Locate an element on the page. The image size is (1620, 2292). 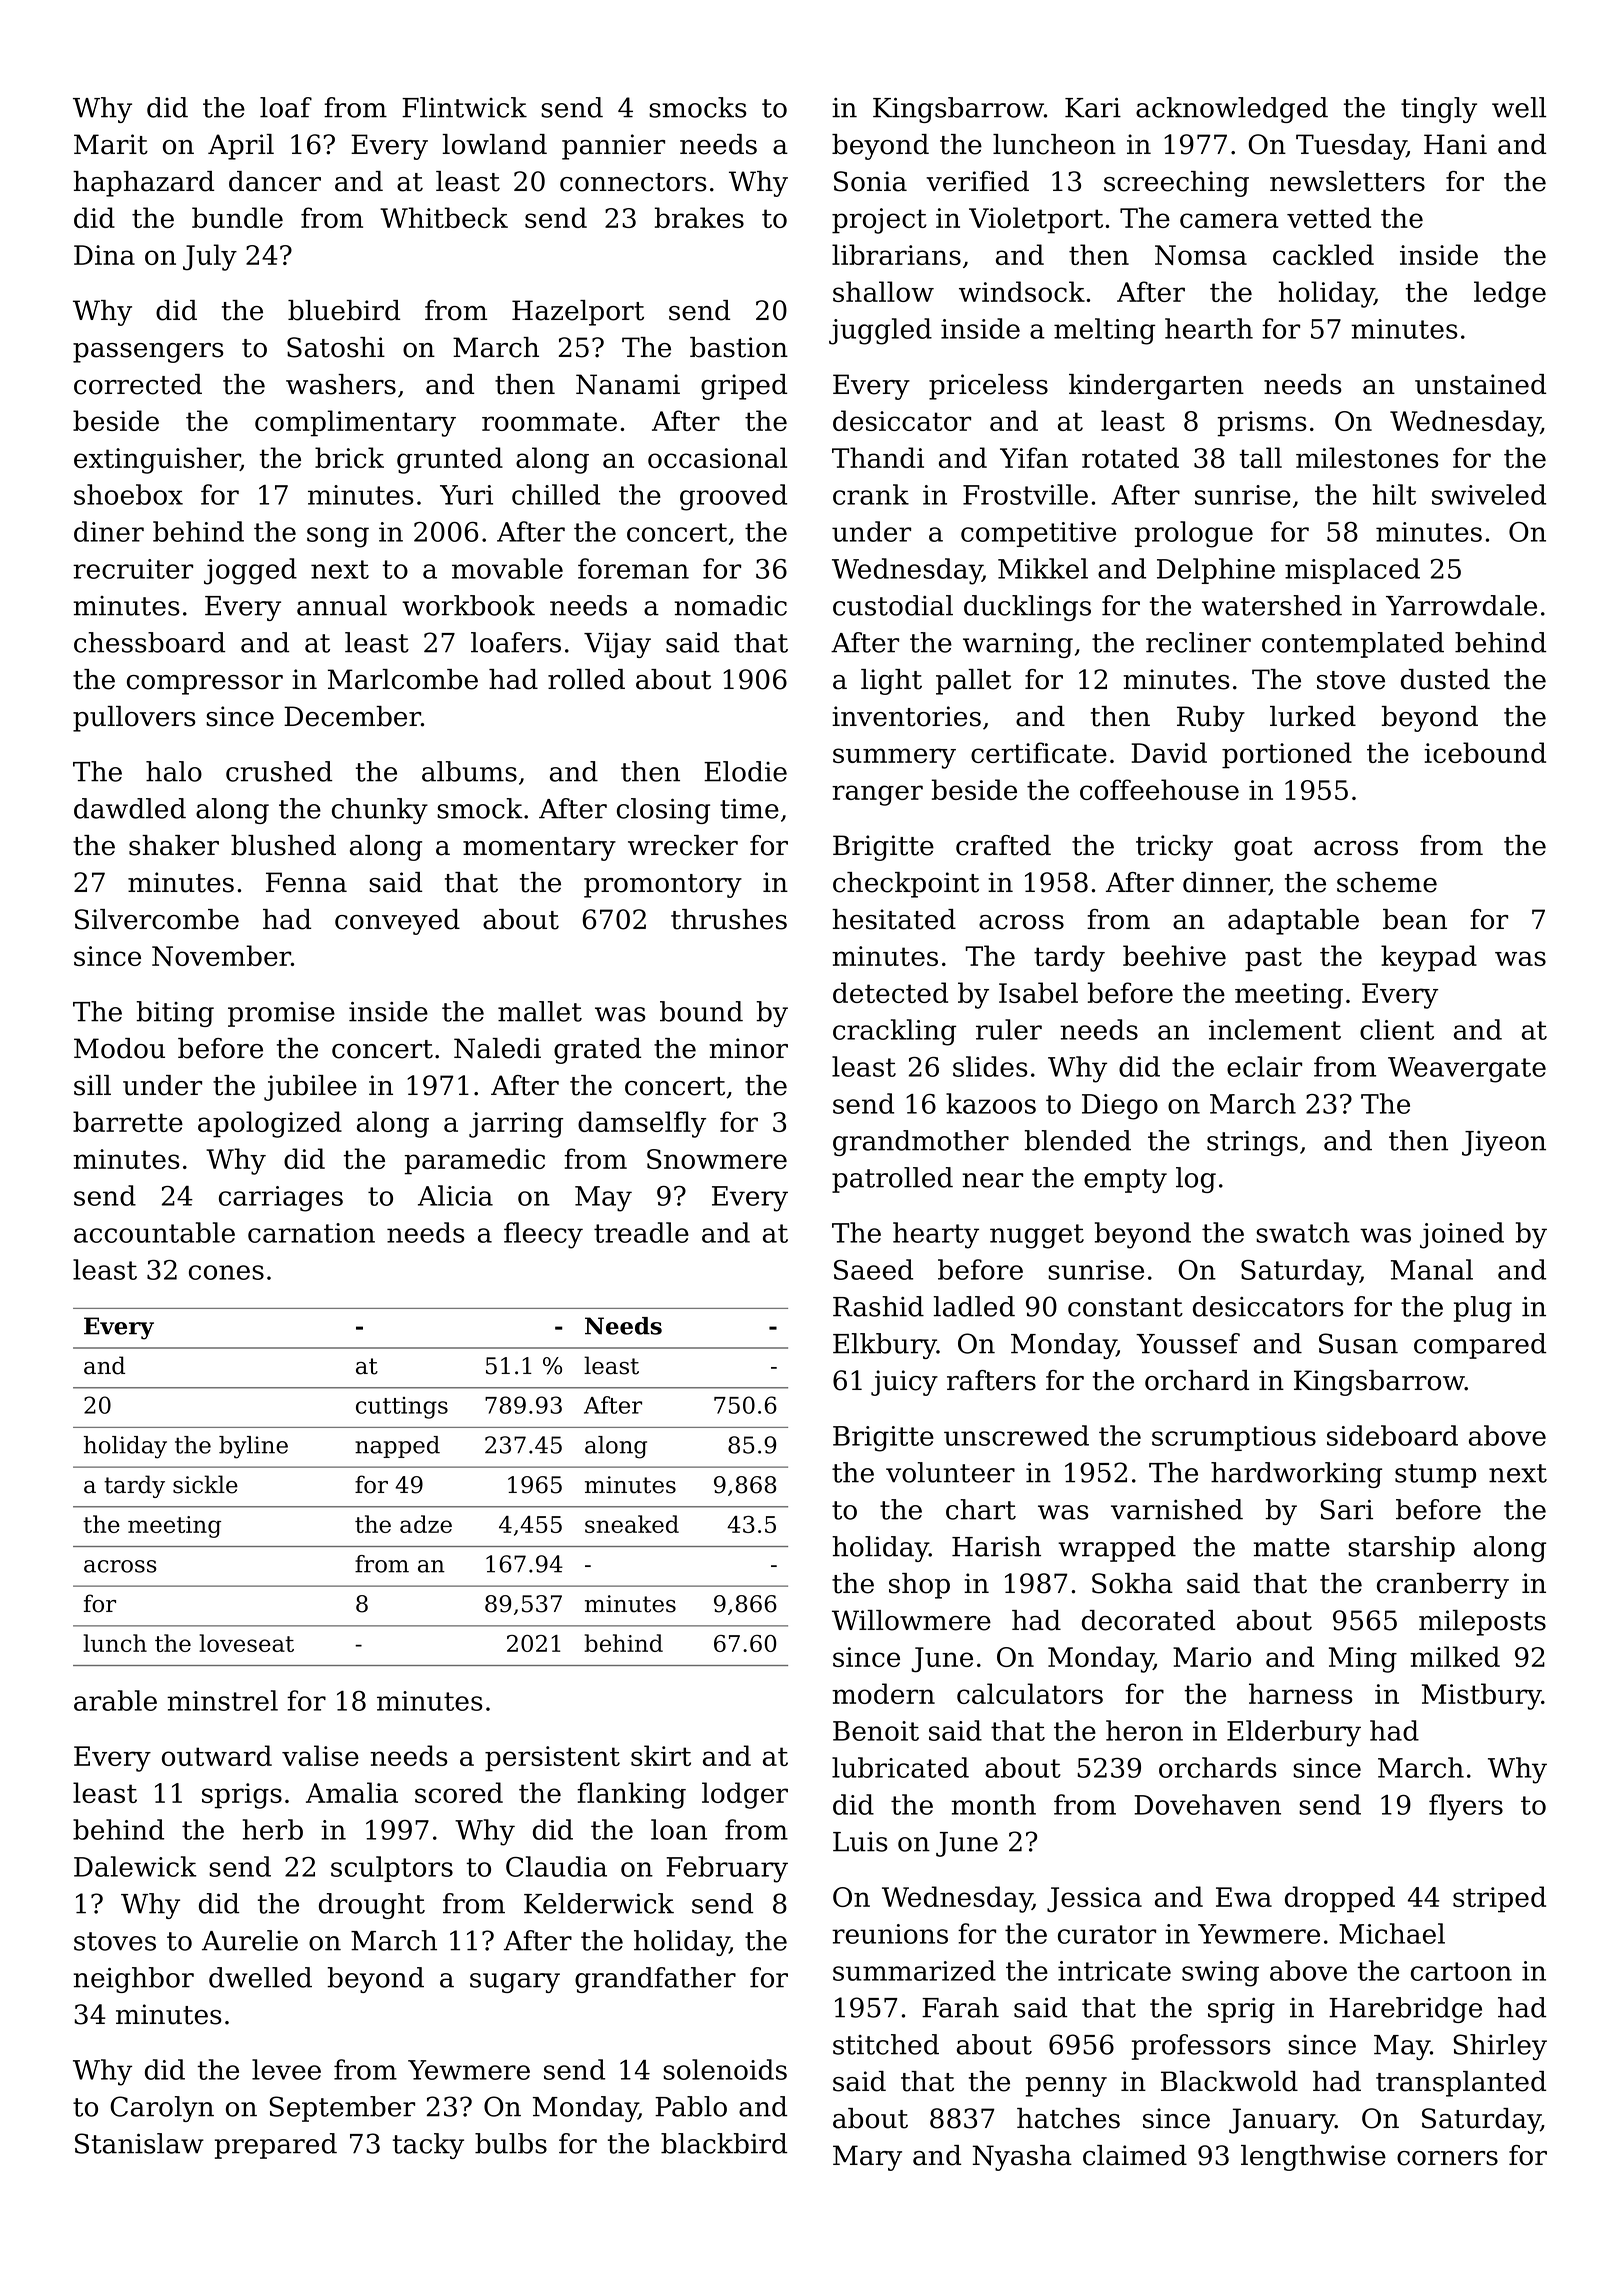
Kari is located at coordinates (1093, 107).
